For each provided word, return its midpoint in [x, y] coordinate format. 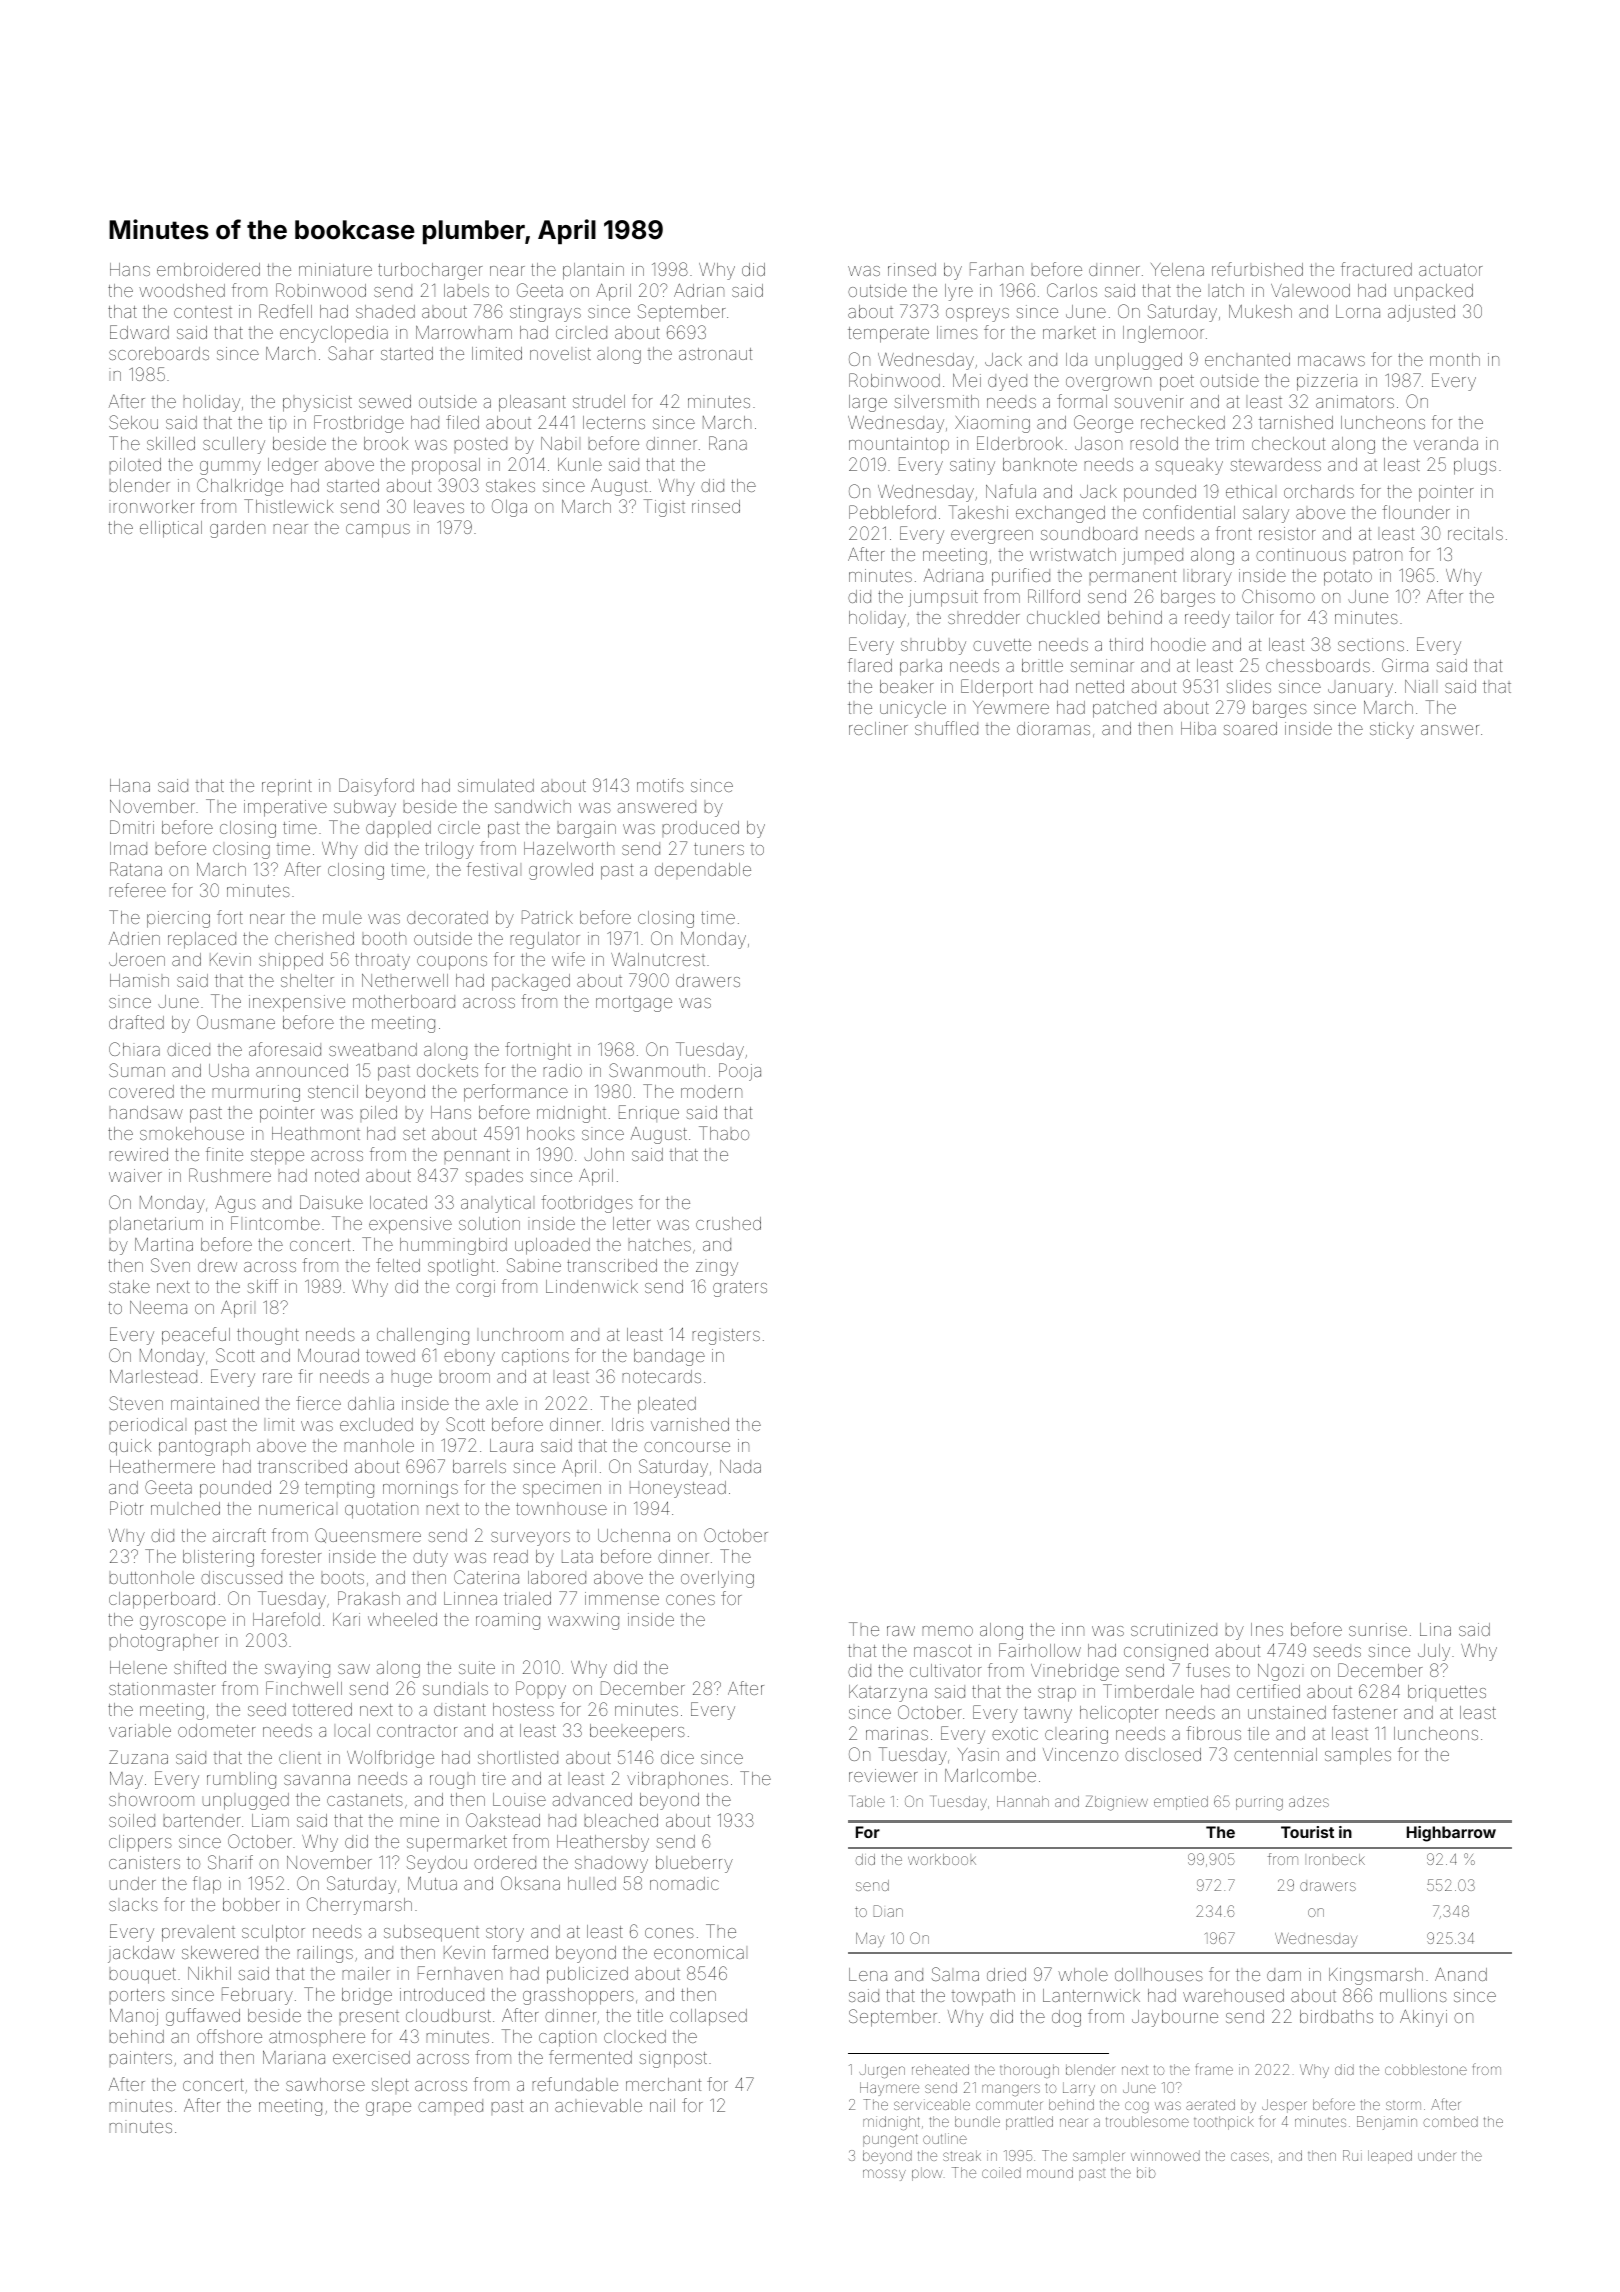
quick [130, 1447]
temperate [888, 335]
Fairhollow [1040, 1650]
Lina [1435, 1629]
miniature [335, 269]
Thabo [724, 1133]
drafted [136, 1022]
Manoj [134, 2017]
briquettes [1447, 1693]
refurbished [1257, 269]
